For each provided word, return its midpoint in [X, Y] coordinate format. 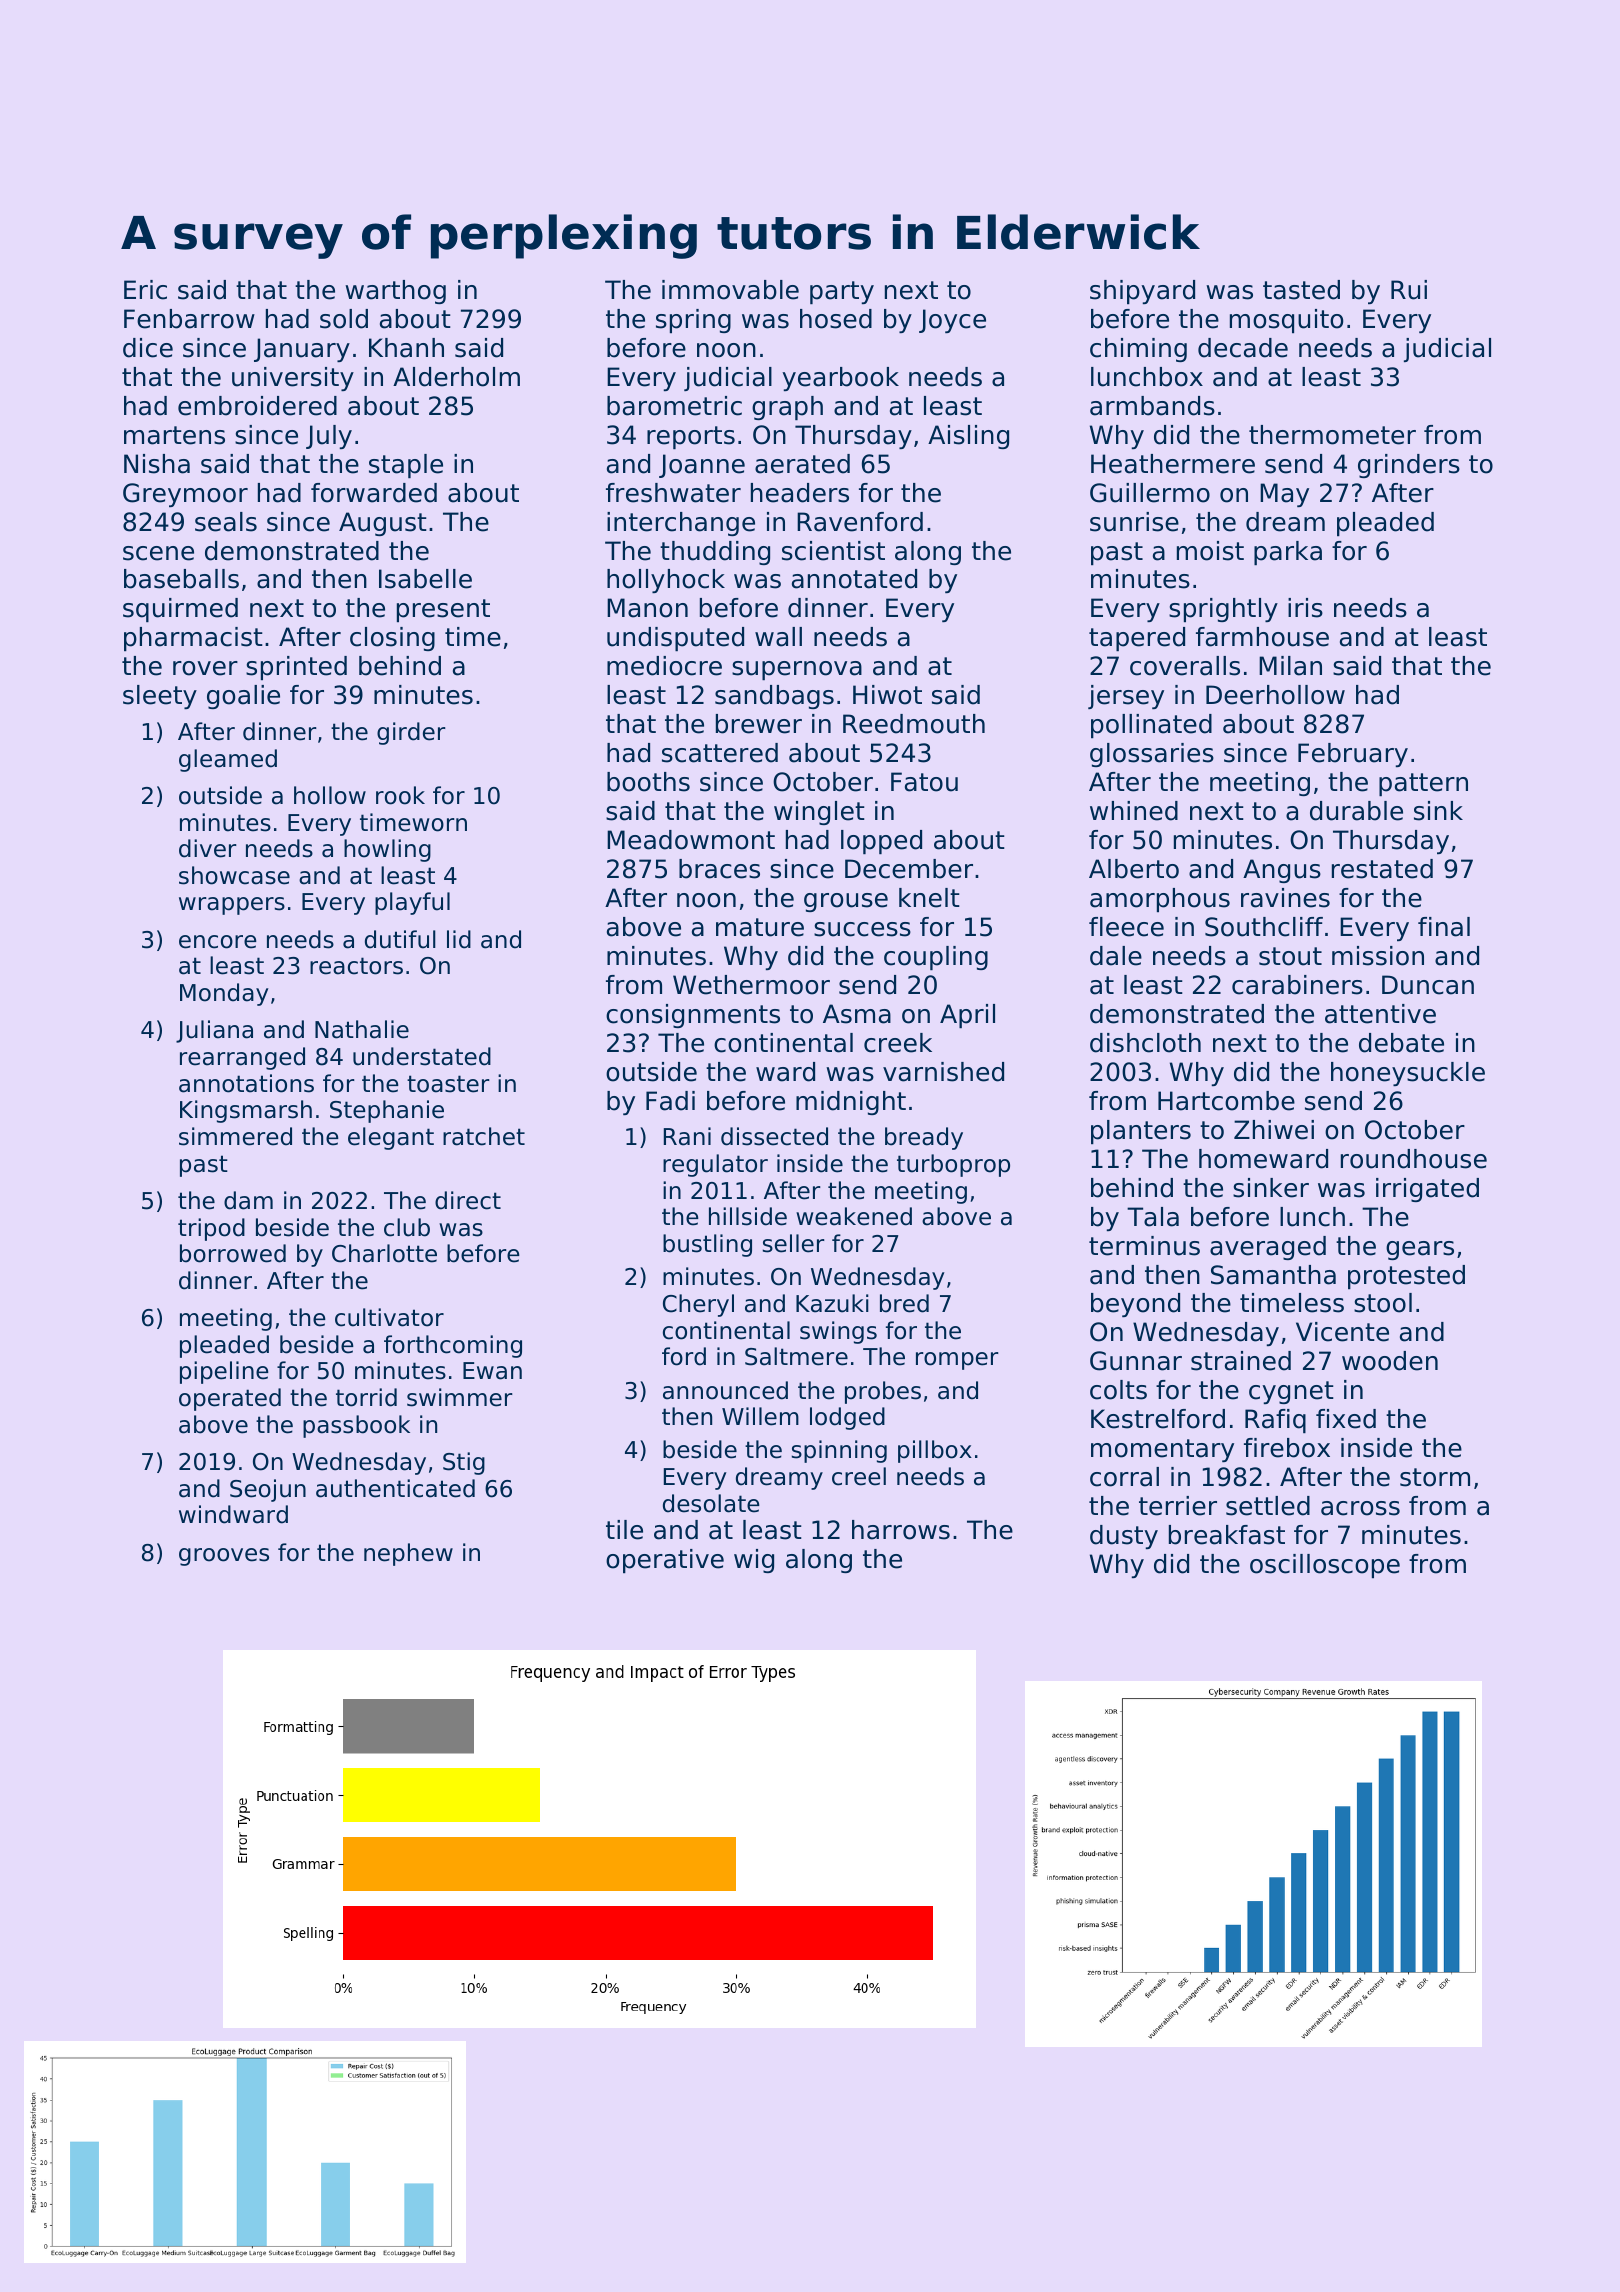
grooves [224, 1557]
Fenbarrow [189, 319]
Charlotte [384, 1253]
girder [411, 733]
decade [1243, 348]
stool [1383, 1303]
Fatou [924, 782]
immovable [730, 290]
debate [1401, 1043]
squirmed [180, 610]
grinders [1409, 466]
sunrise [1134, 522]
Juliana [214, 1031]
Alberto [1134, 869]
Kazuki [832, 1303]
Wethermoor [751, 985]
